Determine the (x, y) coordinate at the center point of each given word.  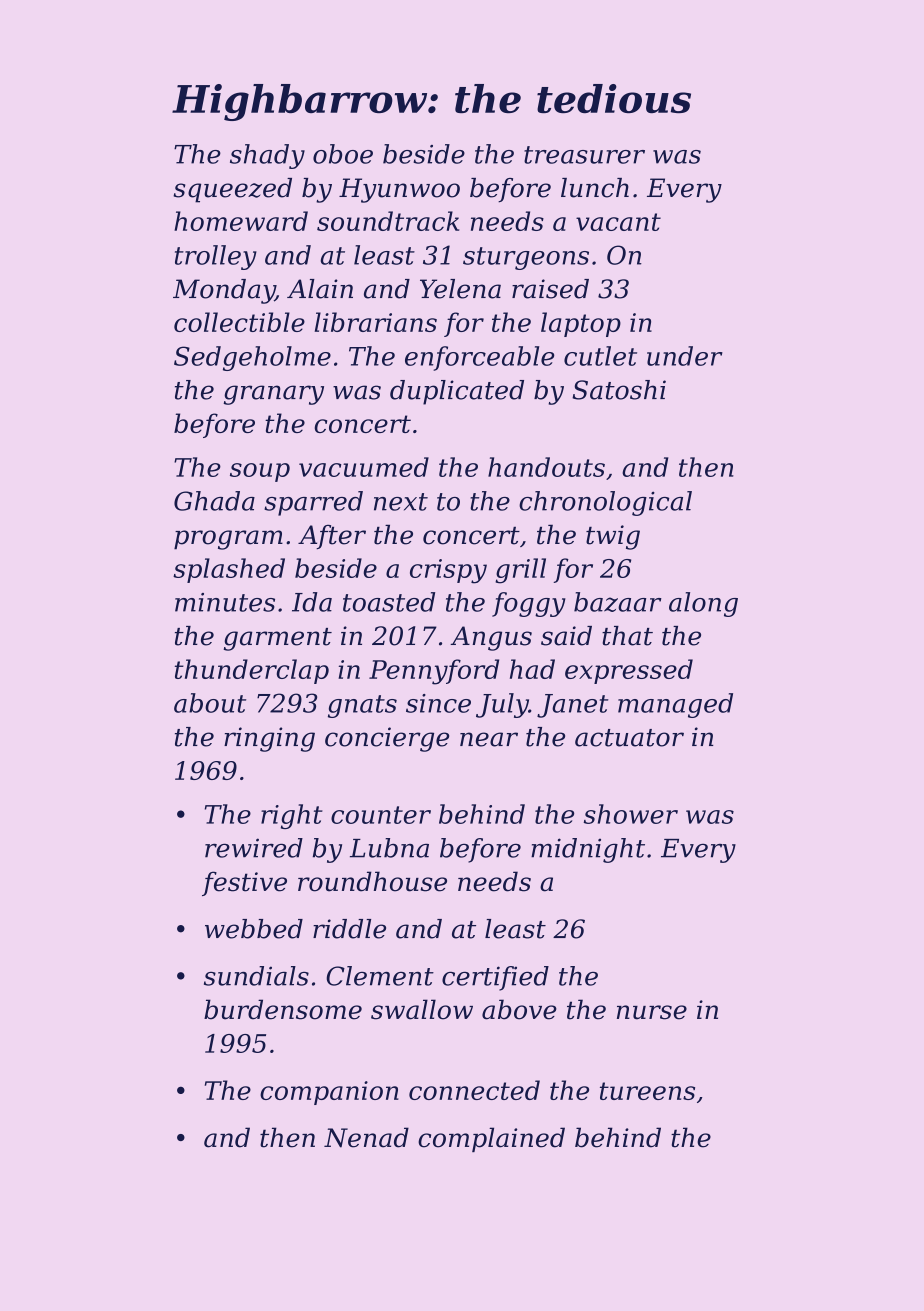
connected (474, 1090)
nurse (652, 1012)
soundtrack (388, 221)
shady (267, 156)
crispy (448, 571)
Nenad (366, 1137)
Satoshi (619, 390)
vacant (618, 222)
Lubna (389, 848)
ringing (269, 739)
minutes (225, 602)
